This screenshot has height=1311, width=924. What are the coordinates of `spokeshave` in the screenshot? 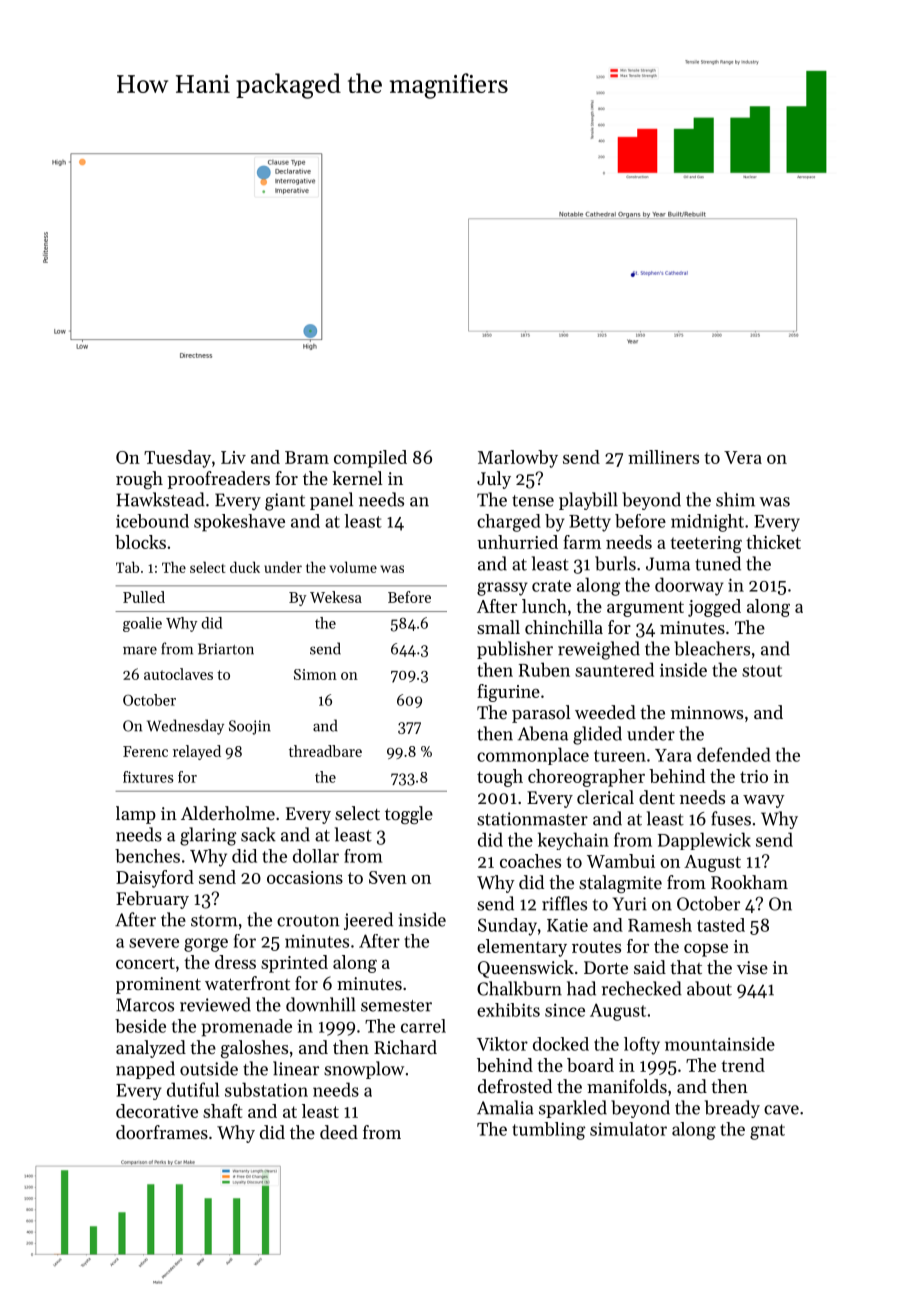 It's located at (239, 523).
